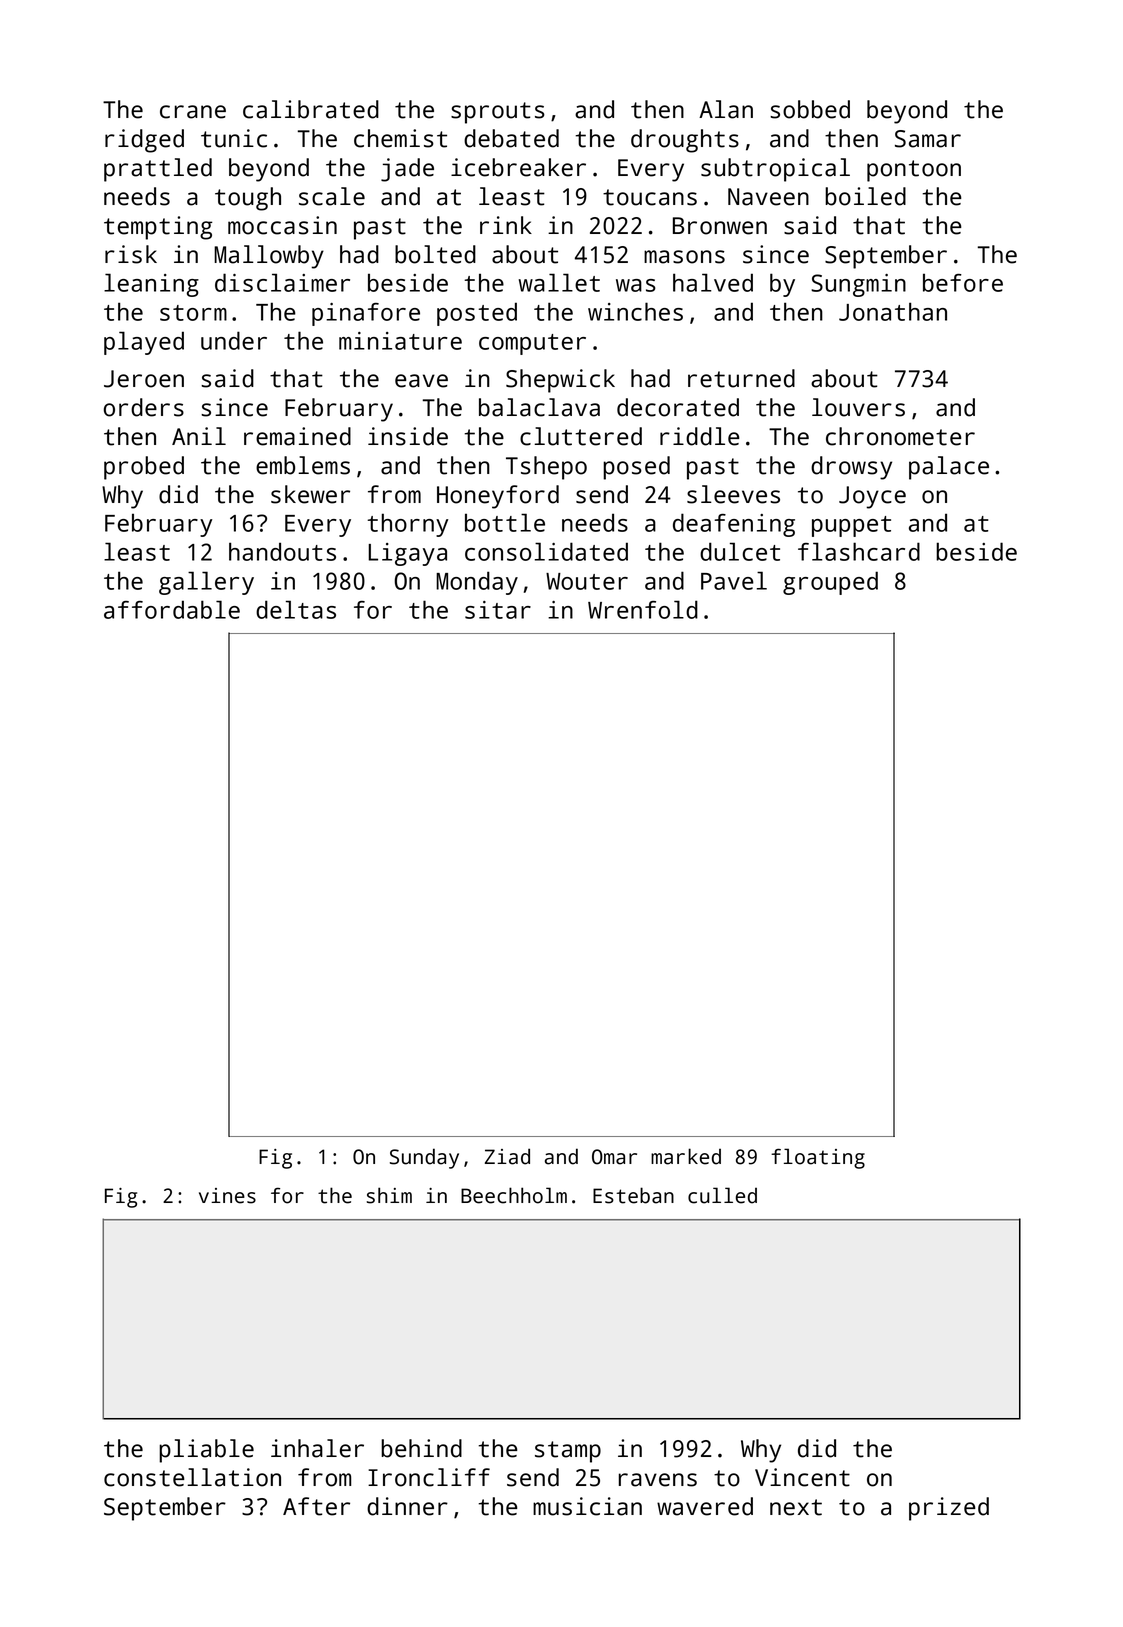 This screenshot has height=1627, width=1123. I want to click on prized, so click(949, 1509).
